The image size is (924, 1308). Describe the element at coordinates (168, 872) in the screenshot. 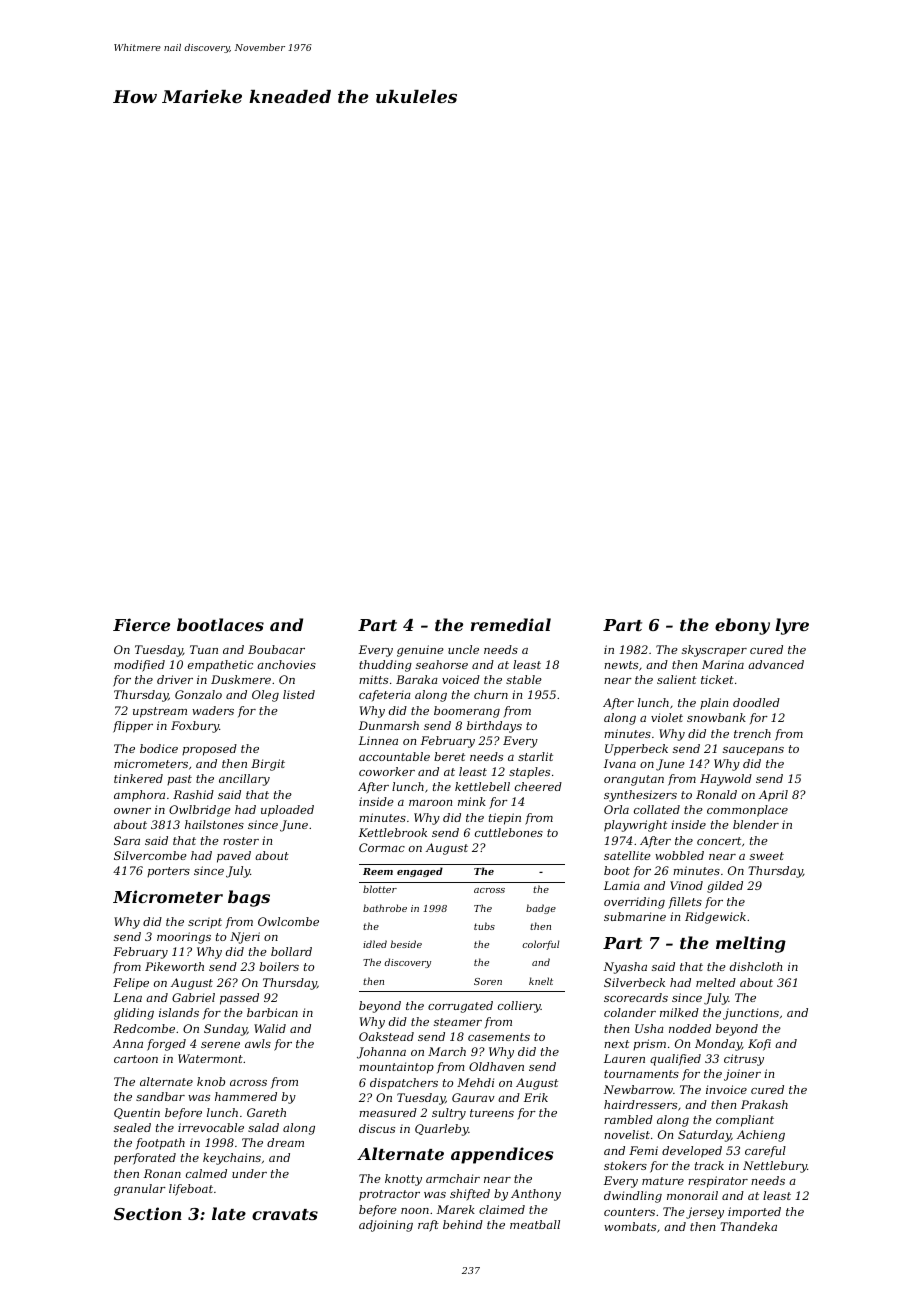

I see `porters` at that location.
